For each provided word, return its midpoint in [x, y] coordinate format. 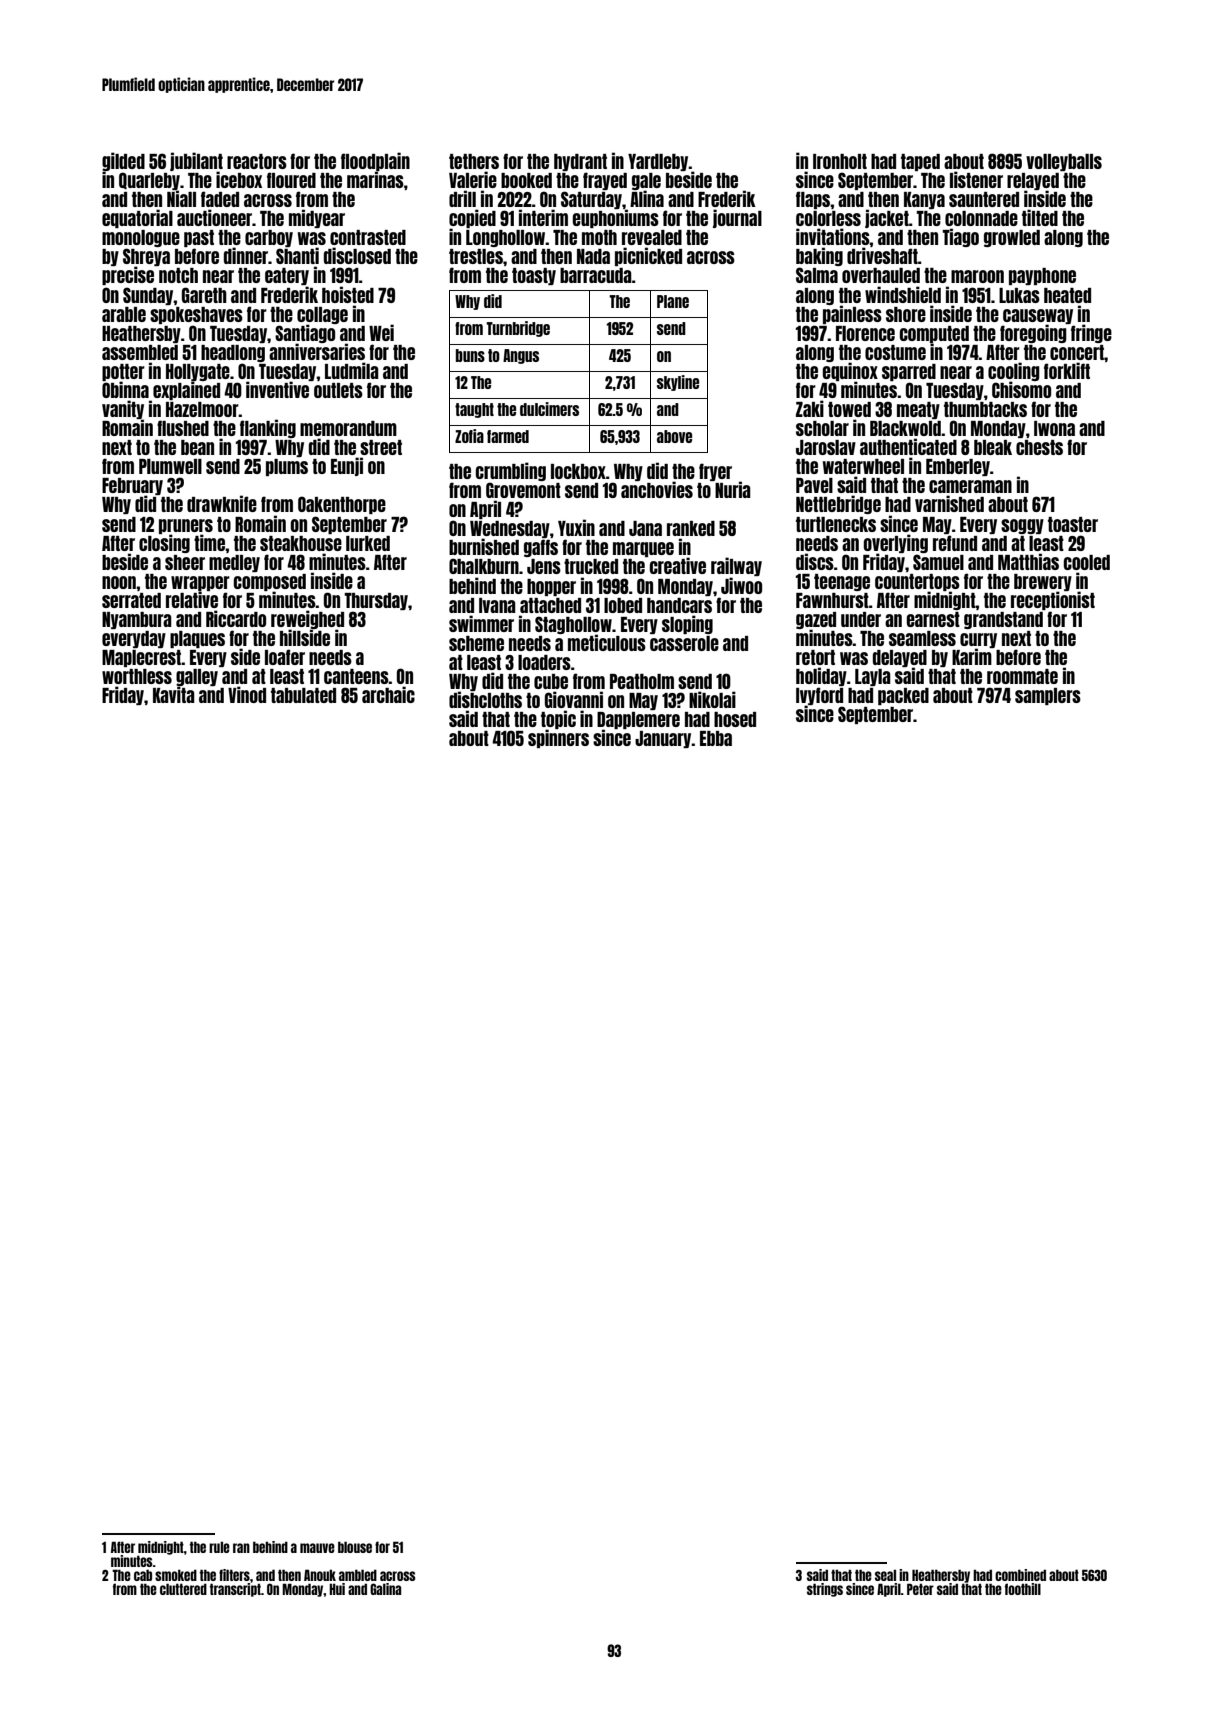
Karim [972, 657]
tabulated [303, 695]
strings [825, 1590]
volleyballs [1064, 162]
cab [143, 1575]
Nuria [733, 490]
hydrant [580, 162]
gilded [123, 162]
